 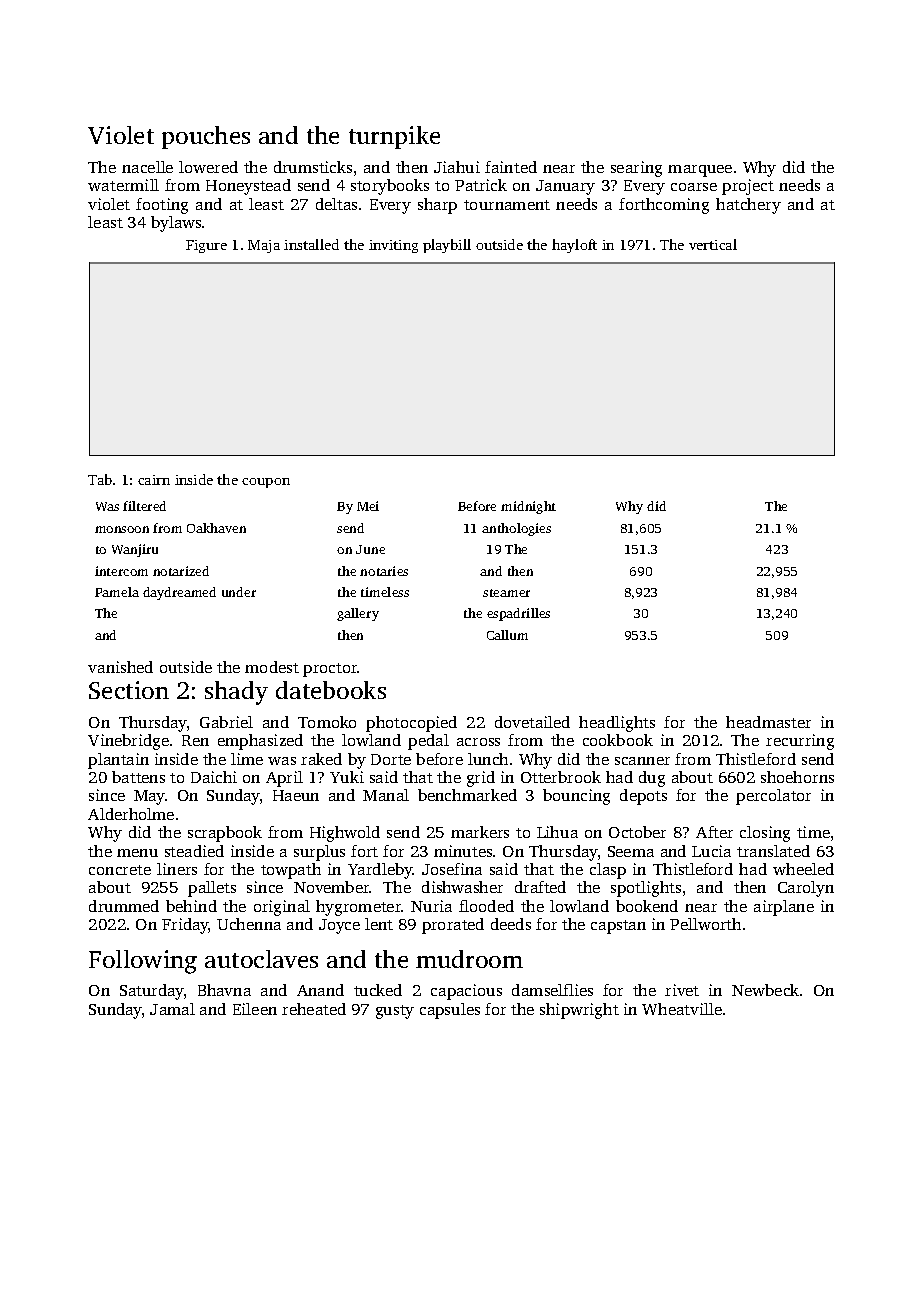 I want to click on headmaster, so click(x=768, y=722).
